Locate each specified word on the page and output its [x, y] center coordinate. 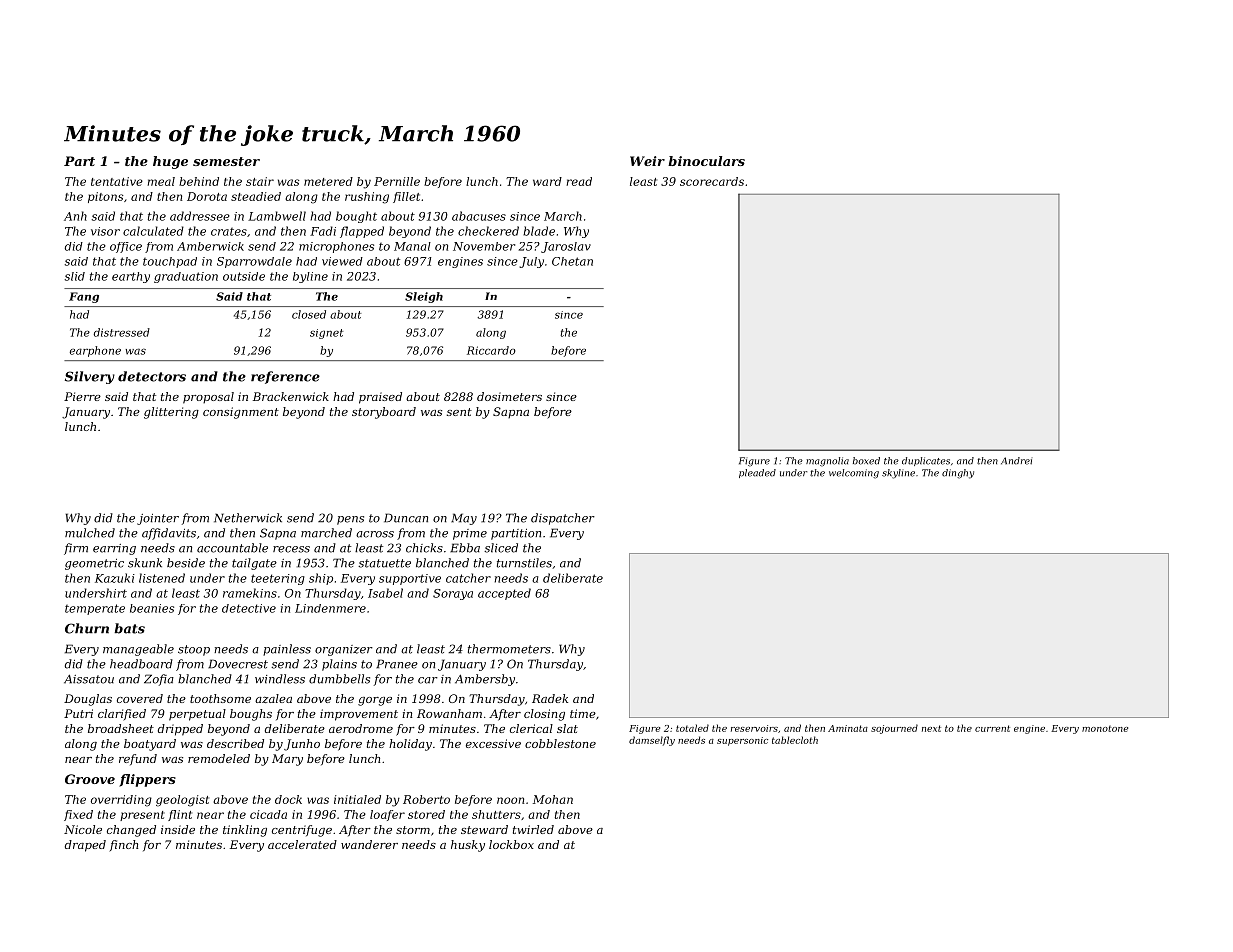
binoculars [706, 161]
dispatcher [563, 519]
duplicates [926, 461]
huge [170, 162]
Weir [647, 161]
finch [123, 846]
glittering [171, 413]
